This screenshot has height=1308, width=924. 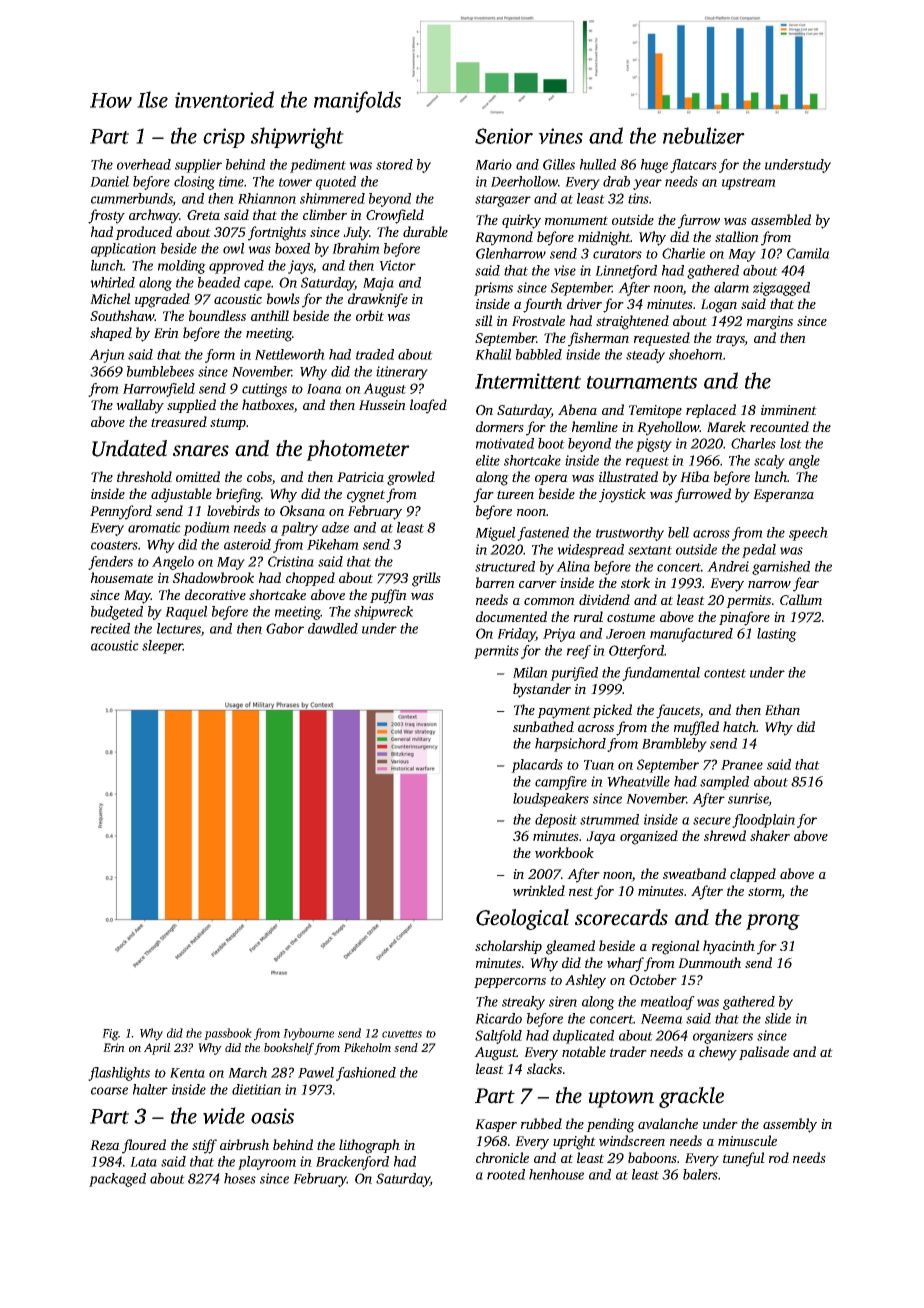 I want to click on Cristina, so click(x=291, y=561).
